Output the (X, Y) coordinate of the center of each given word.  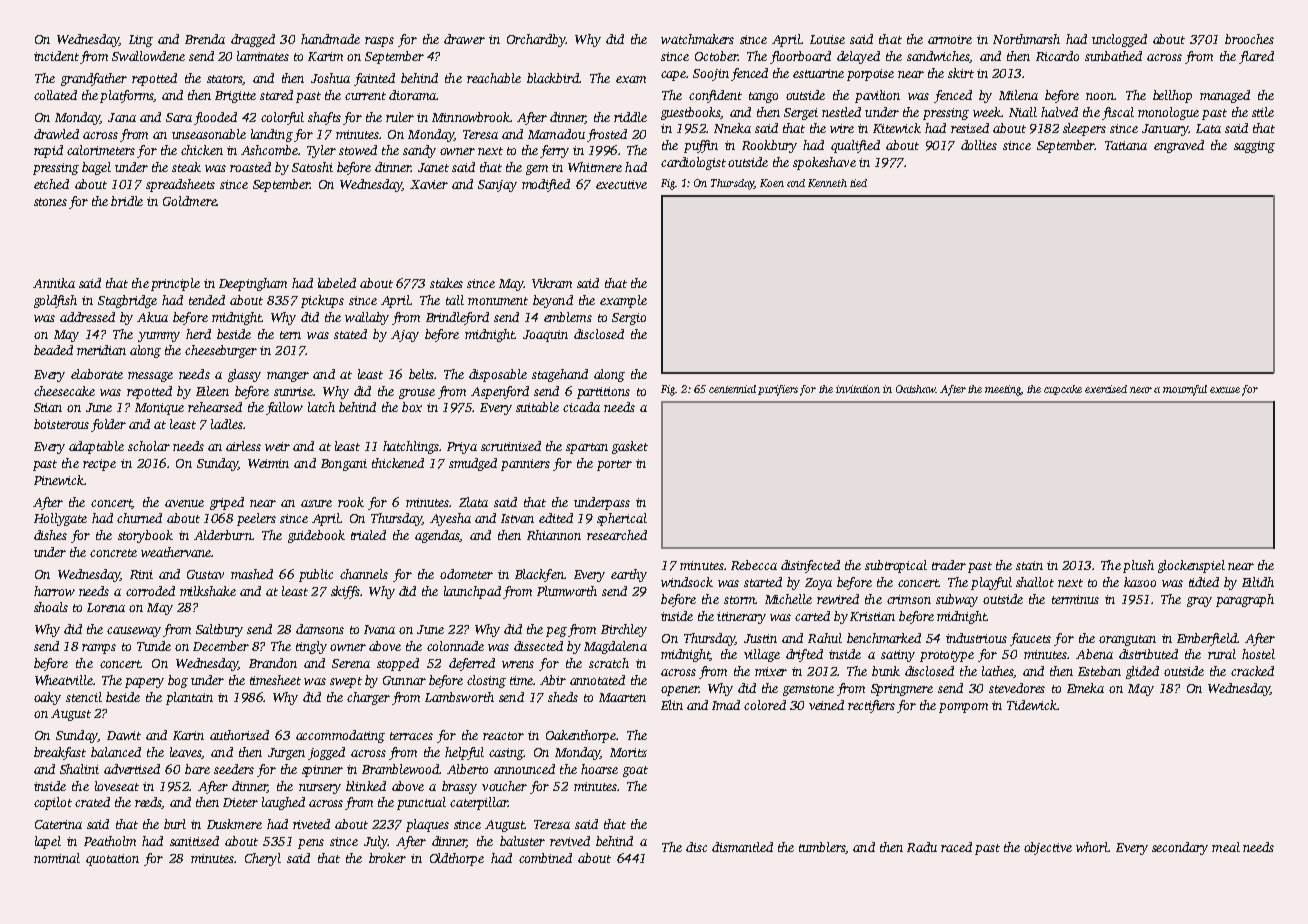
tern (290, 335)
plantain (189, 698)
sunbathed (1113, 56)
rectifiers (871, 706)
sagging (1254, 147)
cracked (1252, 671)
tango (763, 97)
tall (455, 300)
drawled (56, 134)
